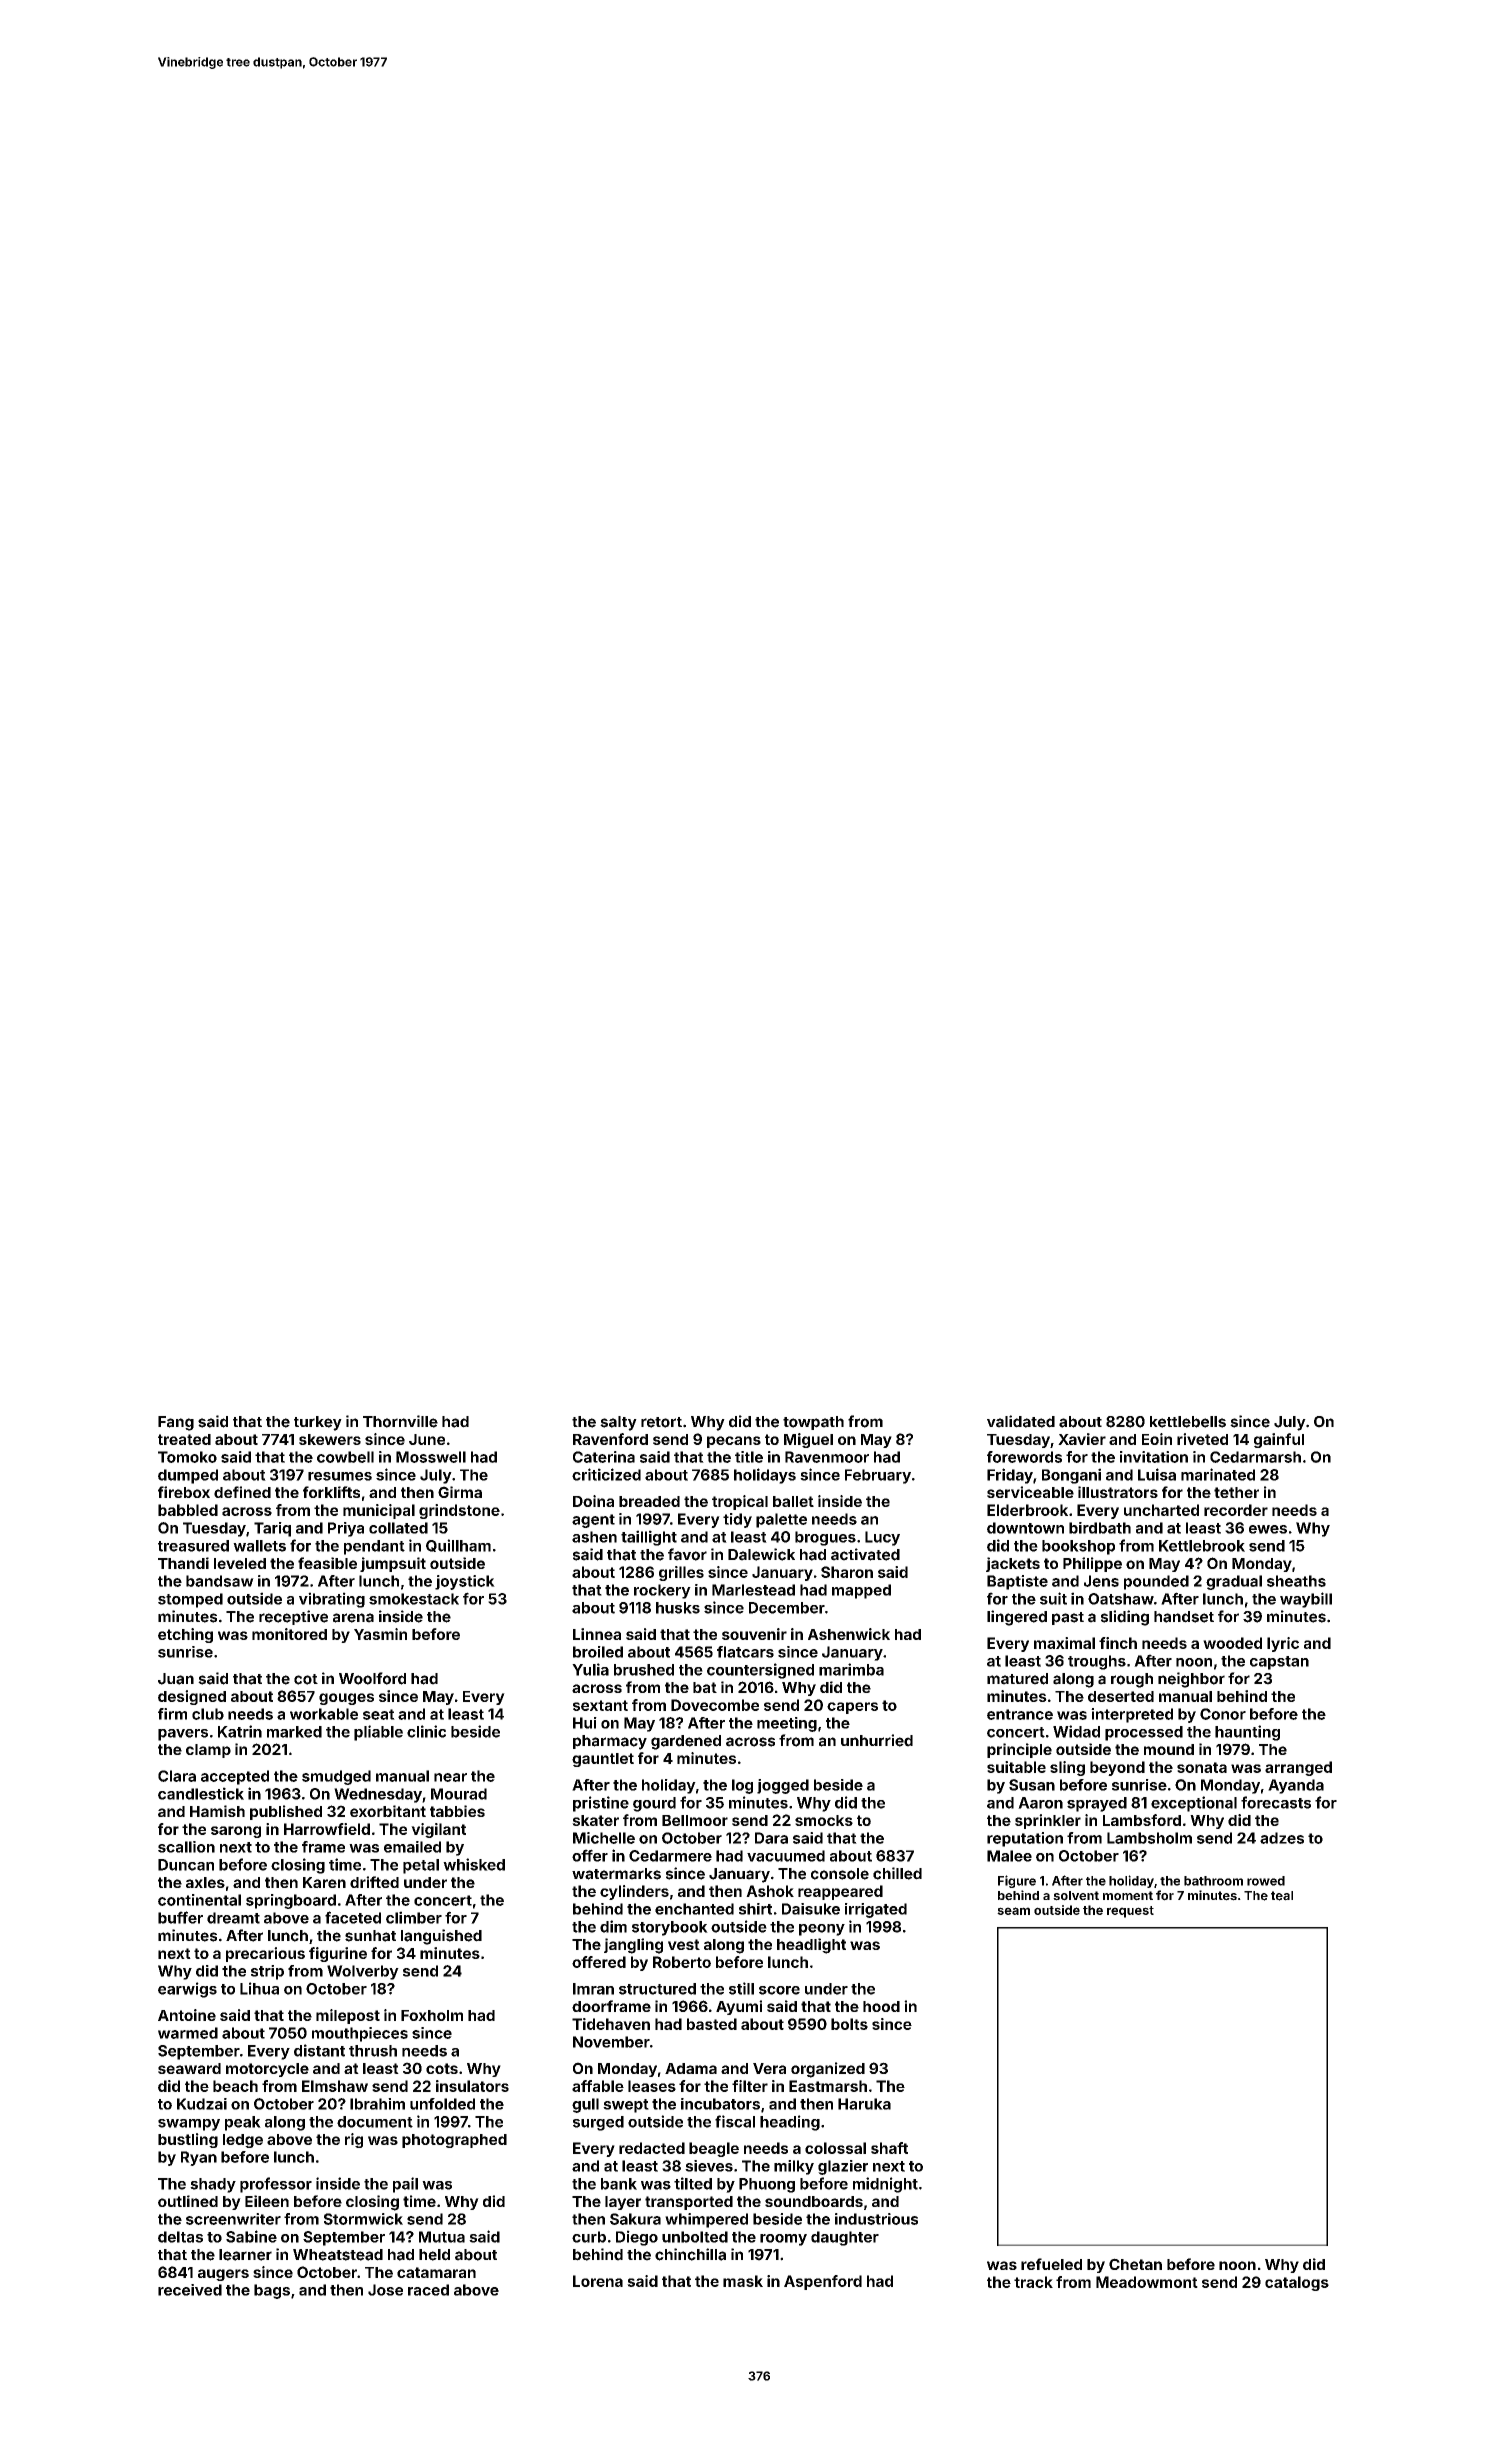 The image size is (1496, 2464). What do you see at coordinates (616, 1874) in the screenshot?
I see `watermarks` at bounding box center [616, 1874].
